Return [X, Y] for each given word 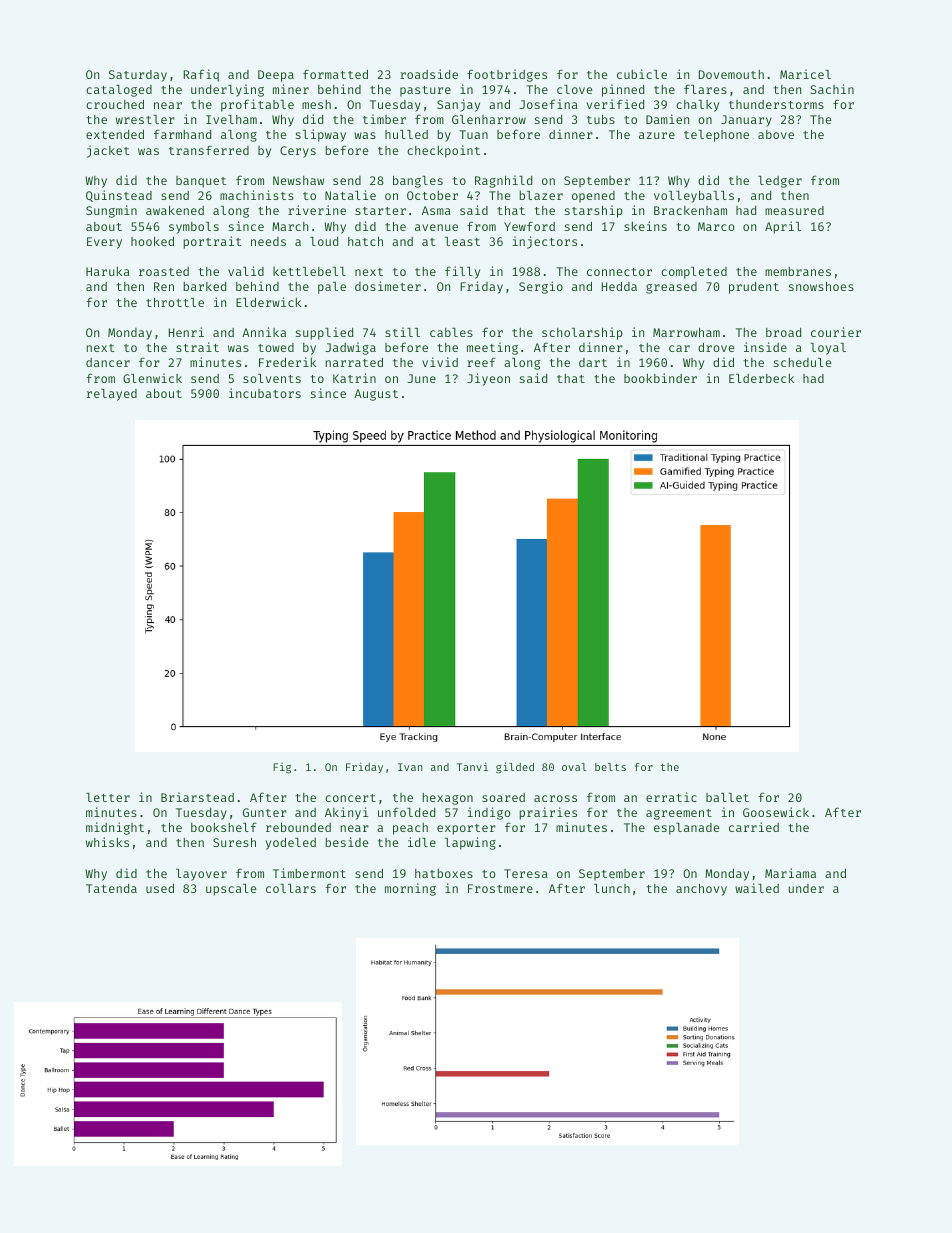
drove [716, 347]
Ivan [410, 767]
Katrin [354, 378]
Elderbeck [761, 378]
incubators [265, 393]
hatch [365, 241]
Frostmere [500, 888]
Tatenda [111, 888]
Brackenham [690, 210]
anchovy [701, 889]
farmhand [182, 134]
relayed [112, 395]
